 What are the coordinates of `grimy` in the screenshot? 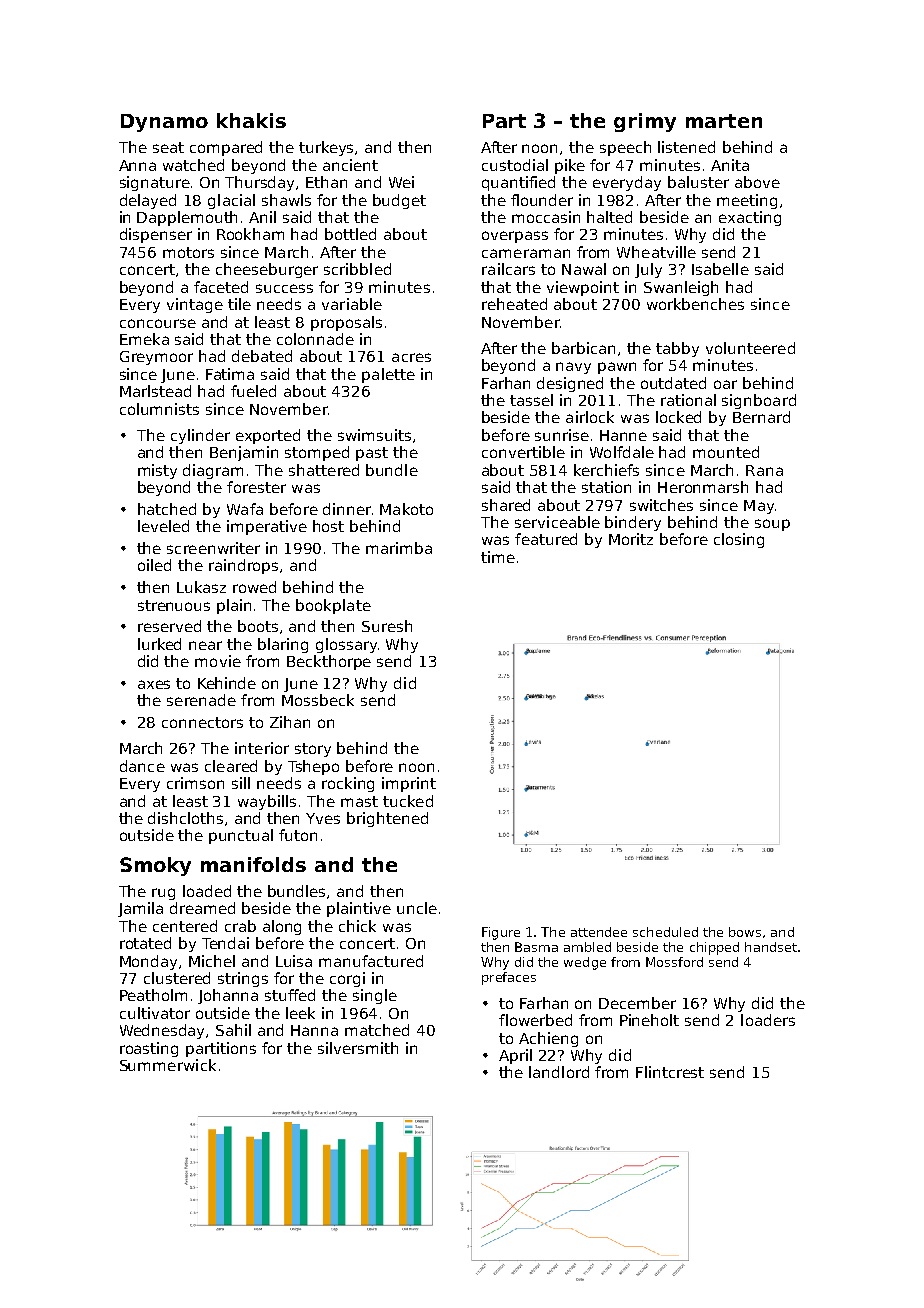 It's located at (645, 122).
